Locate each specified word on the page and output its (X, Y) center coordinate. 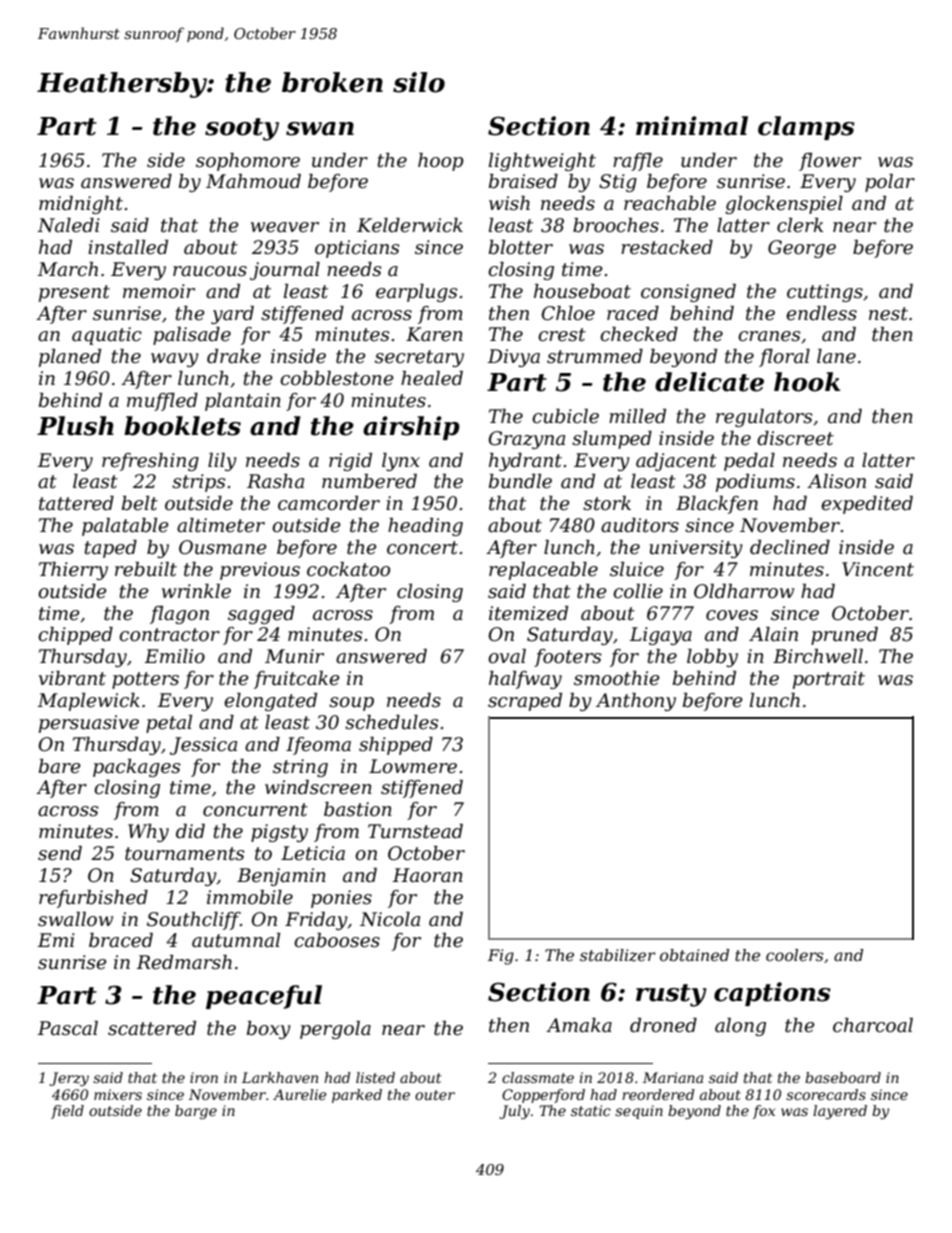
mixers (118, 1094)
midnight (81, 205)
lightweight (542, 162)
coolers (794, 955)
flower (830, 162)
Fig (501, 957)
